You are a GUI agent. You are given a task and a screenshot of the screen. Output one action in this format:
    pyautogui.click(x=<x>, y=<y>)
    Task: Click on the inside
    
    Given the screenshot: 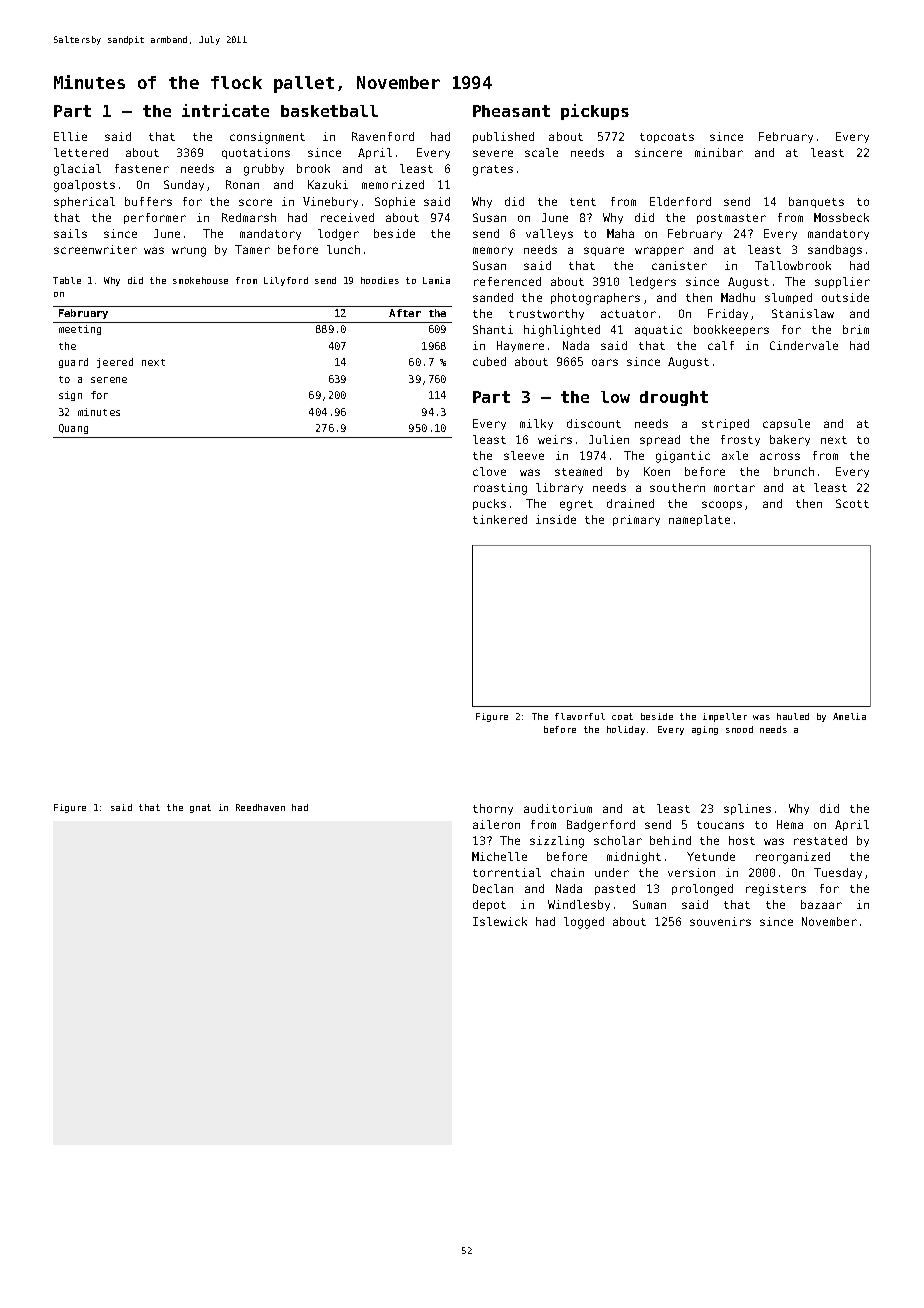 What is the action you would take?
    pyautogui.click(x=556, y=519)
